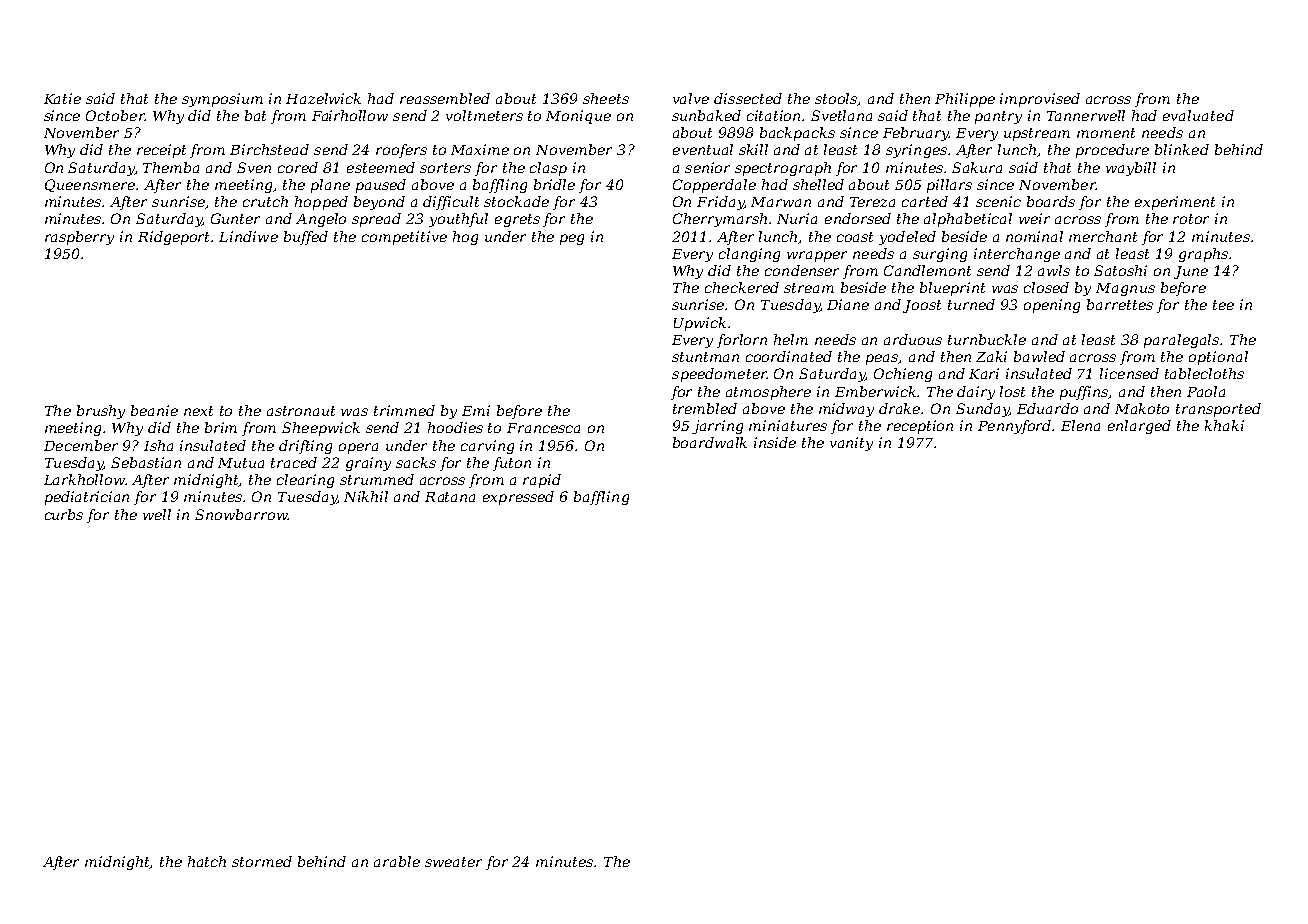 The width and height of the image is (1308, 924). Describe the element at coordinates (90, 185) in the image. I see `Queensmere` at that location.
